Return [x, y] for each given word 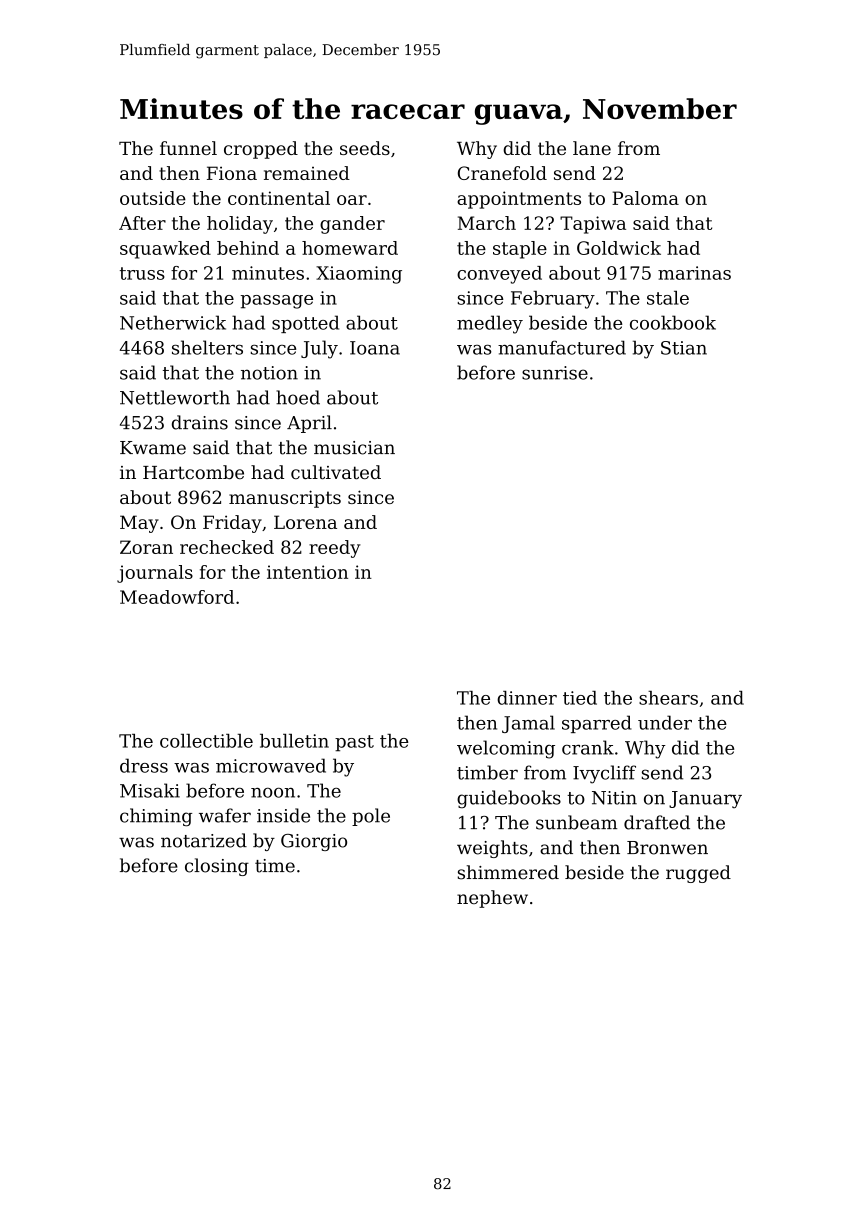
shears [668, 698]
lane [592, 148]
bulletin [294, 741]
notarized [204, 840]
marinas [694, 273]
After [142, 223]
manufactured [562, 347]
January [705, 799]
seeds [365, 148]
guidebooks [509, 799]
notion [269, 373]
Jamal [528, 724]
